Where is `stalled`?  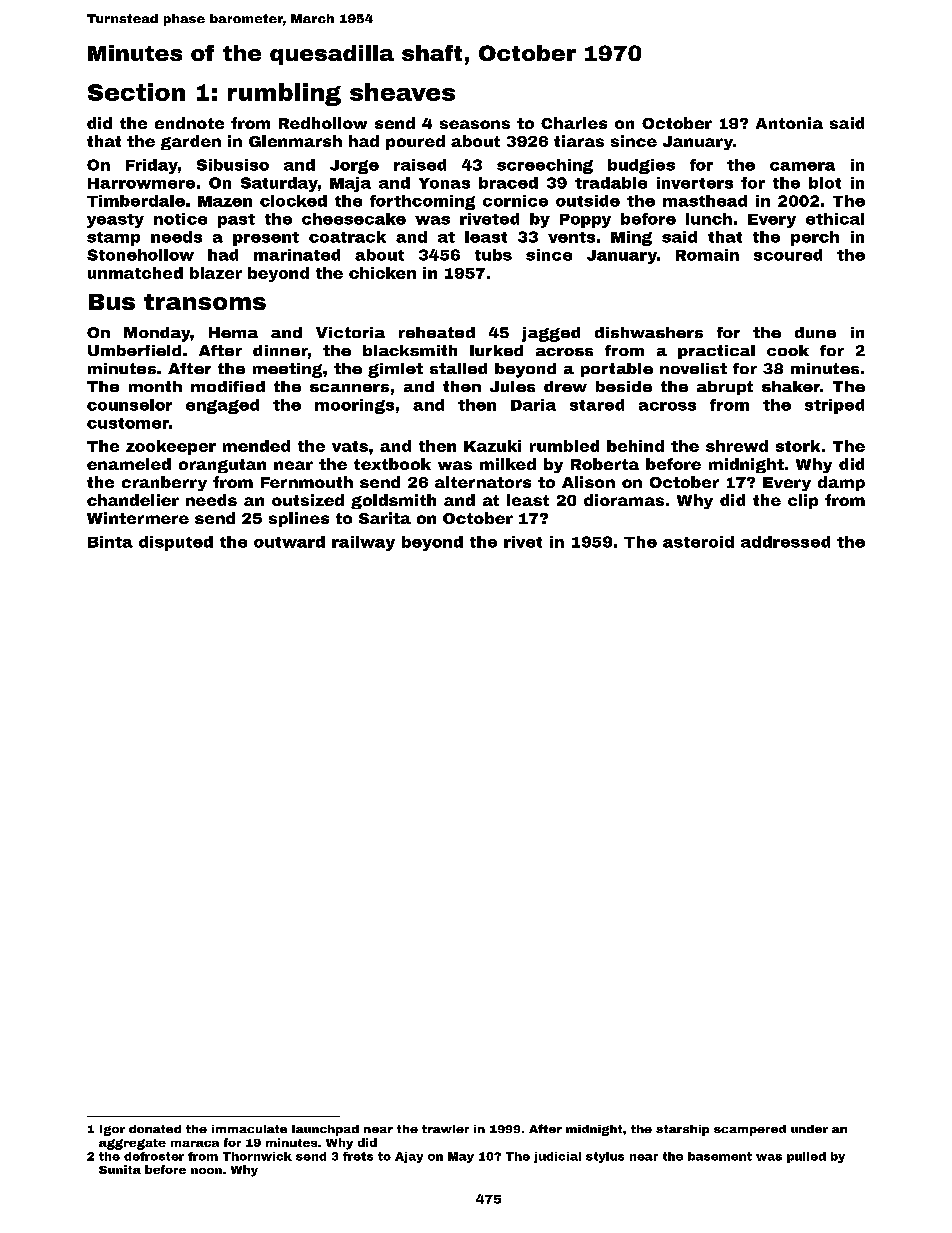 stalled is located at coordinates (458, 368).
